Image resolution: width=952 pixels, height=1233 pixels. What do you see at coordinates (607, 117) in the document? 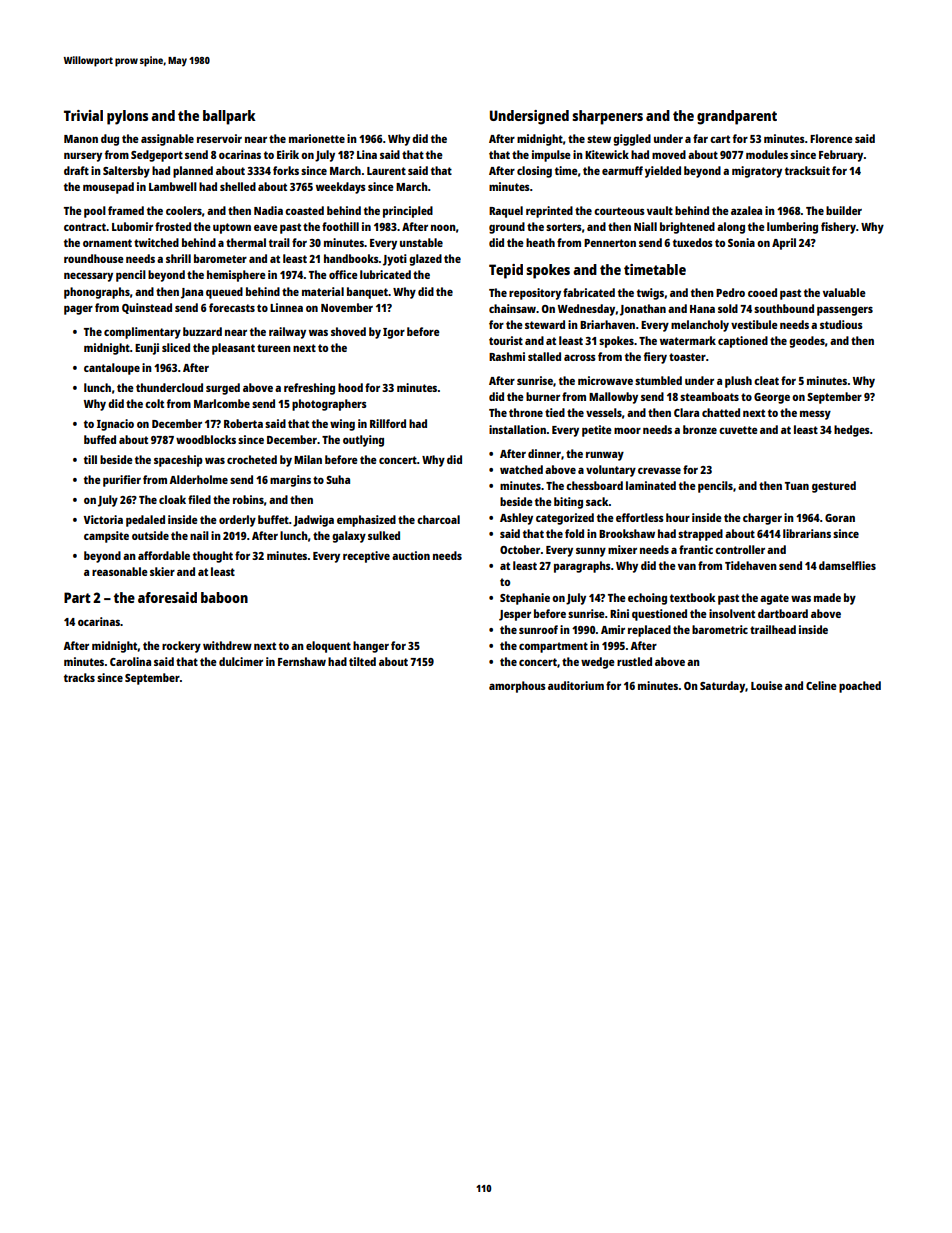
I see `sharpeners` at bounding box center [607, 117].
